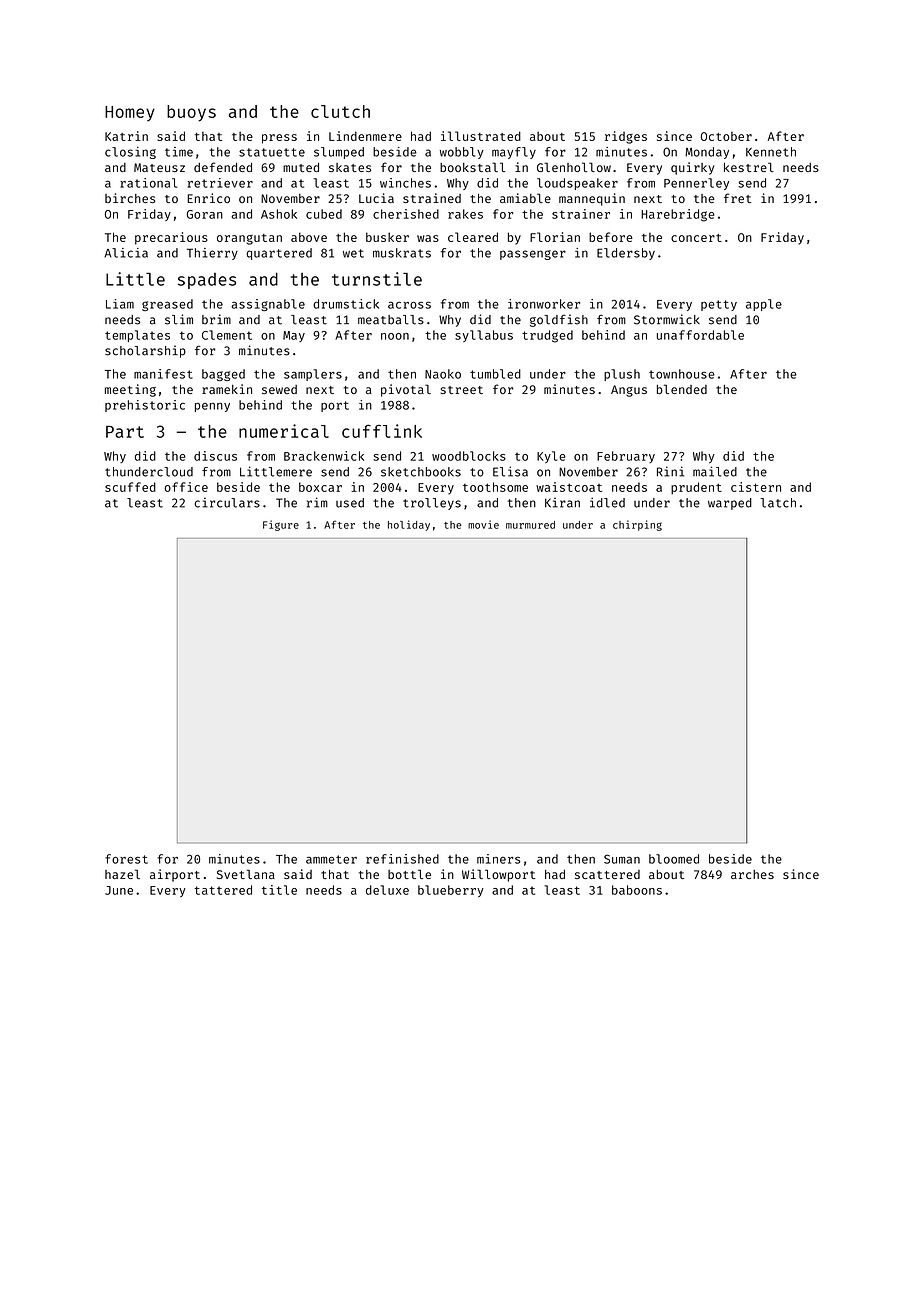 The width and height of the screenshot is (924, 1308). I want to click on Svetlana, so click(246, 874).
